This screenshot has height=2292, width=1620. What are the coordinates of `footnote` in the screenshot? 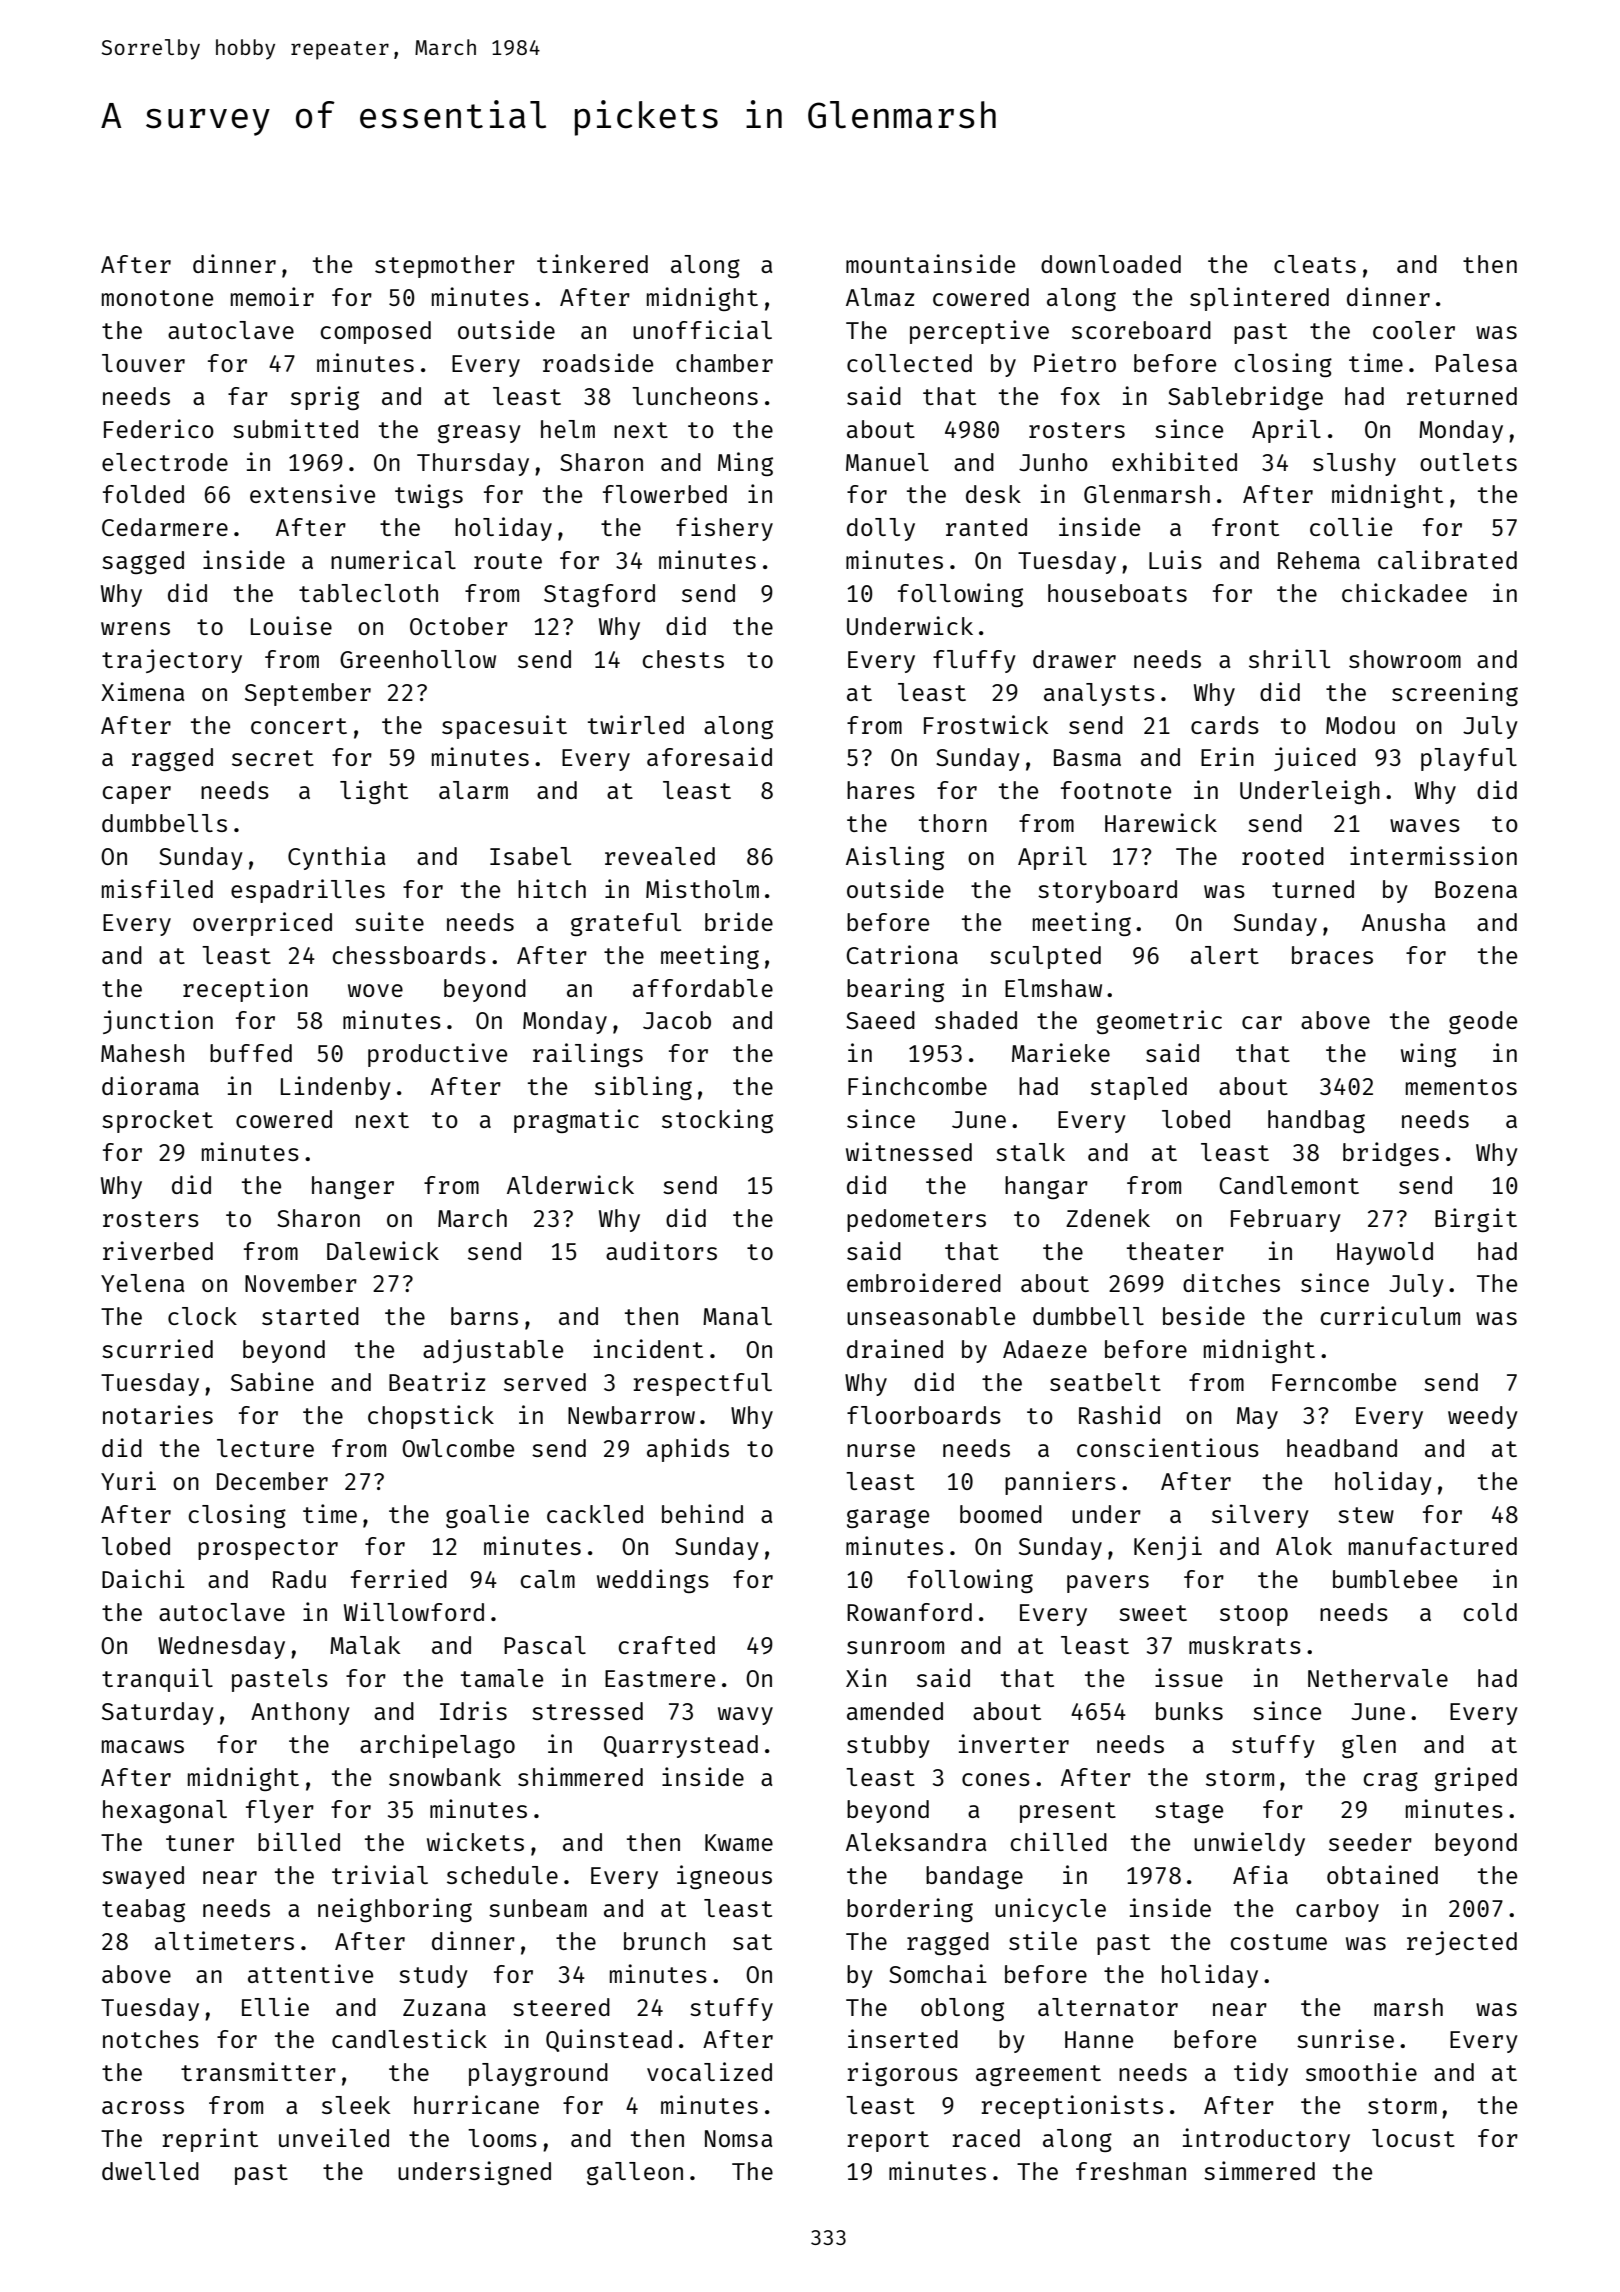 It's located at (1116, 790).
